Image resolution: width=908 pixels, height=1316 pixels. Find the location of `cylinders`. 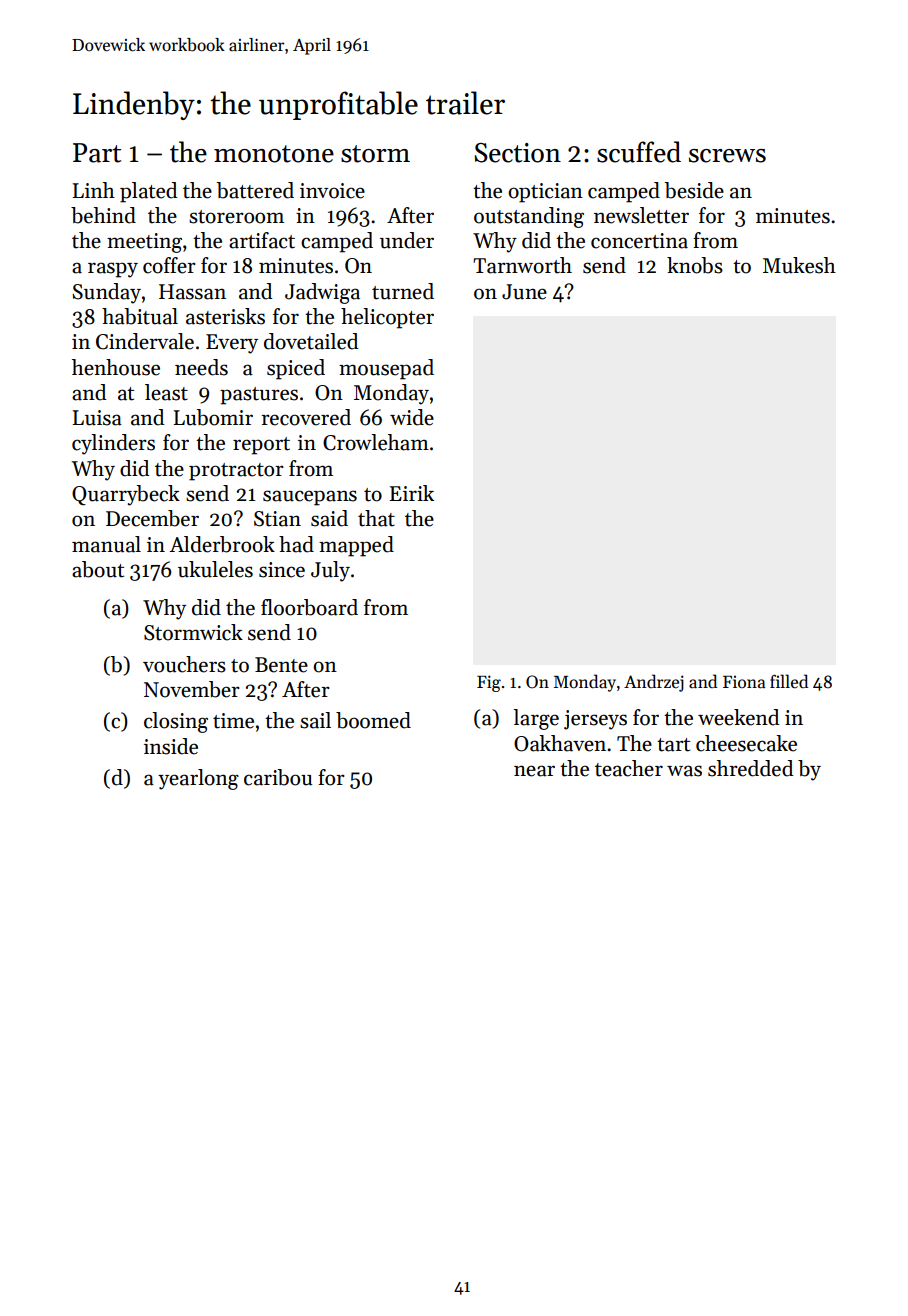

cylinders is located at coordinates (113, 444).
